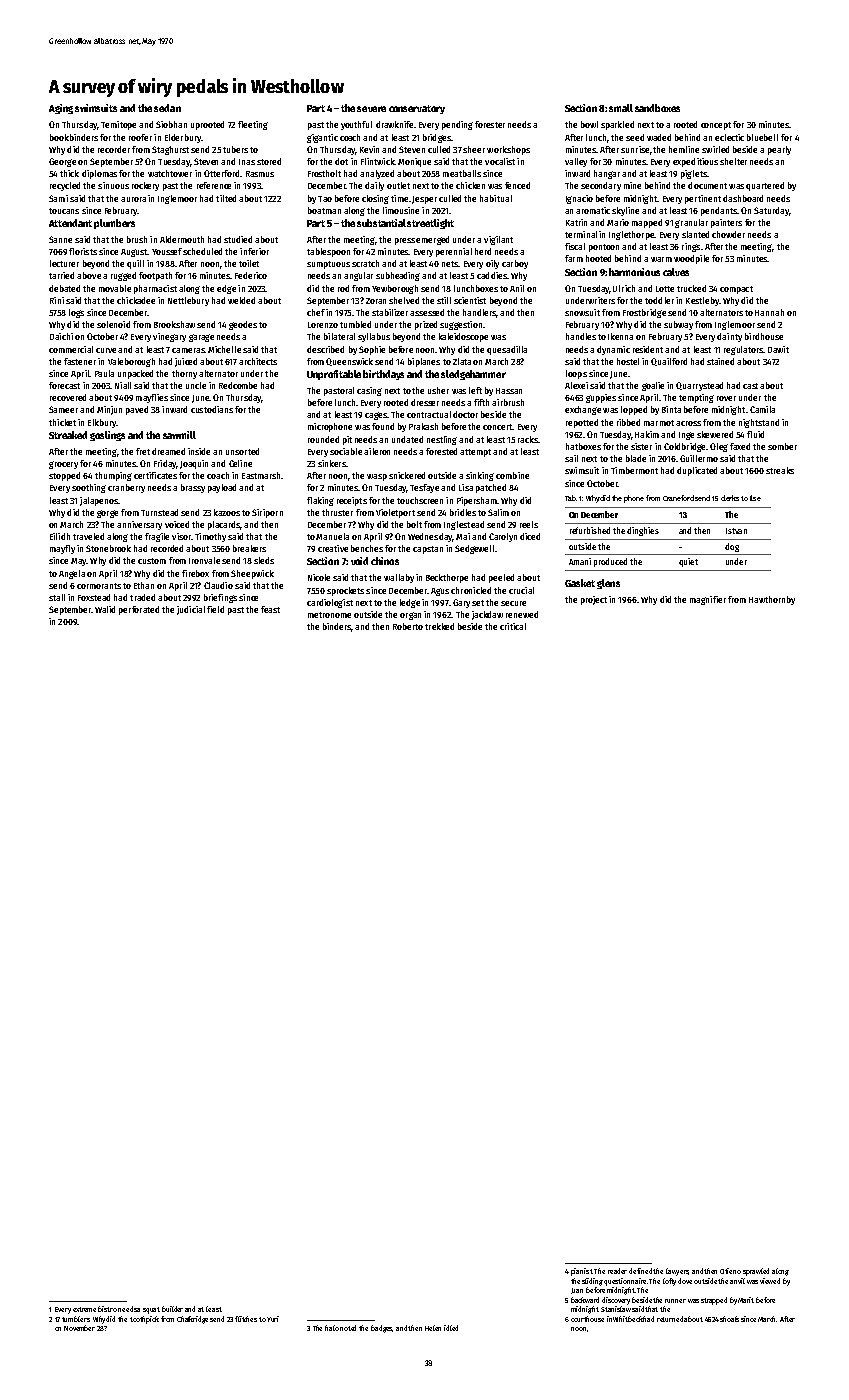  Describe the element at coordinates (617, 1271) in the screenshot. I see `reader` at that location.
